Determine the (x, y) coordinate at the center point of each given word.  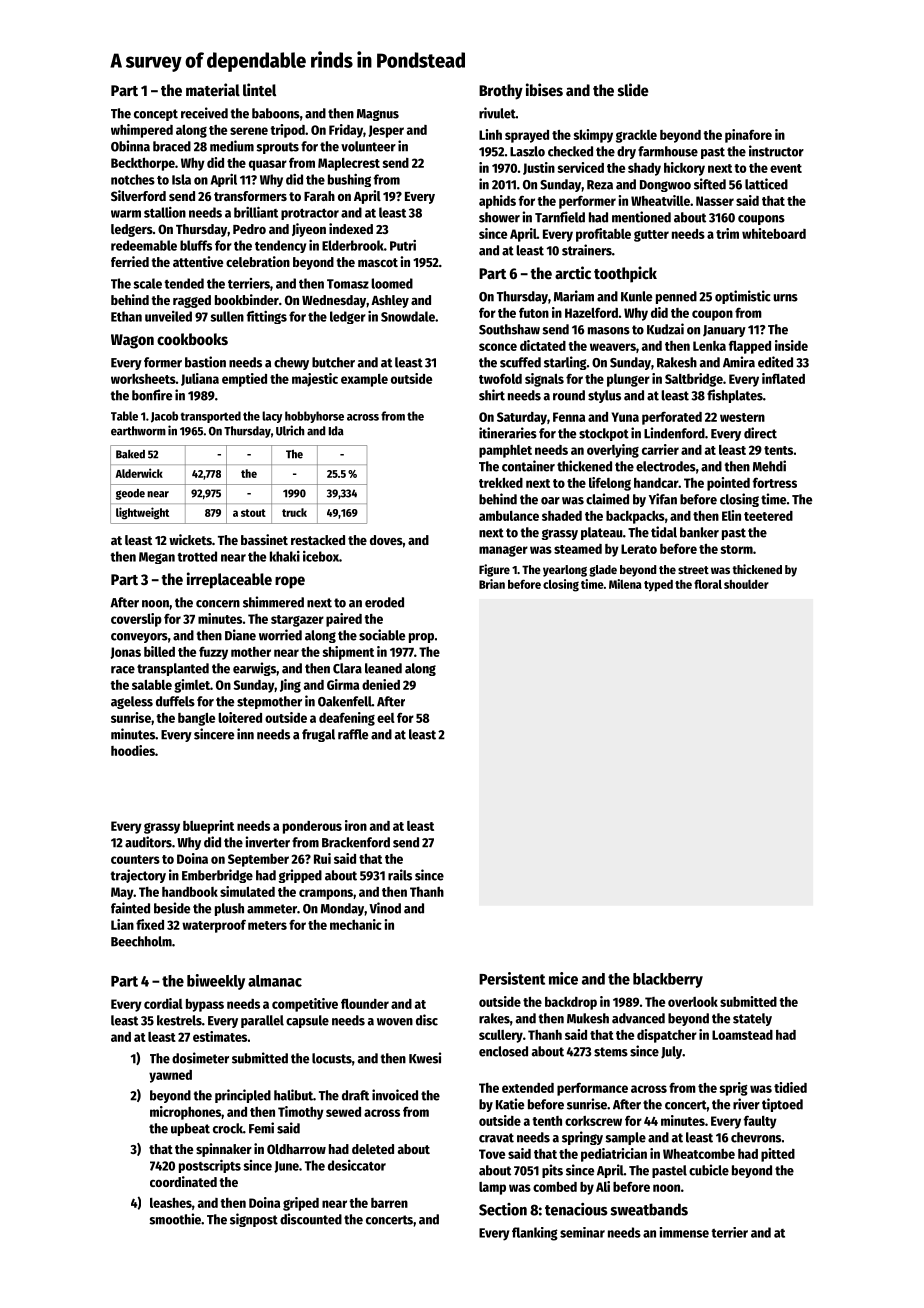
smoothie (175, 1219)
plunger (628, 380)
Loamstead (742, 1035)
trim (727, 233)
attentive (198, 261)
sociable (382, 635)
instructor (776, 151)
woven (395, 1022)
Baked (130, 454)
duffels (175, 701)
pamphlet (505, 451)
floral (708, 584)
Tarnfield (560, 217)
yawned (170, 1076)
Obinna (130, 146)
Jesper (386, 131)
